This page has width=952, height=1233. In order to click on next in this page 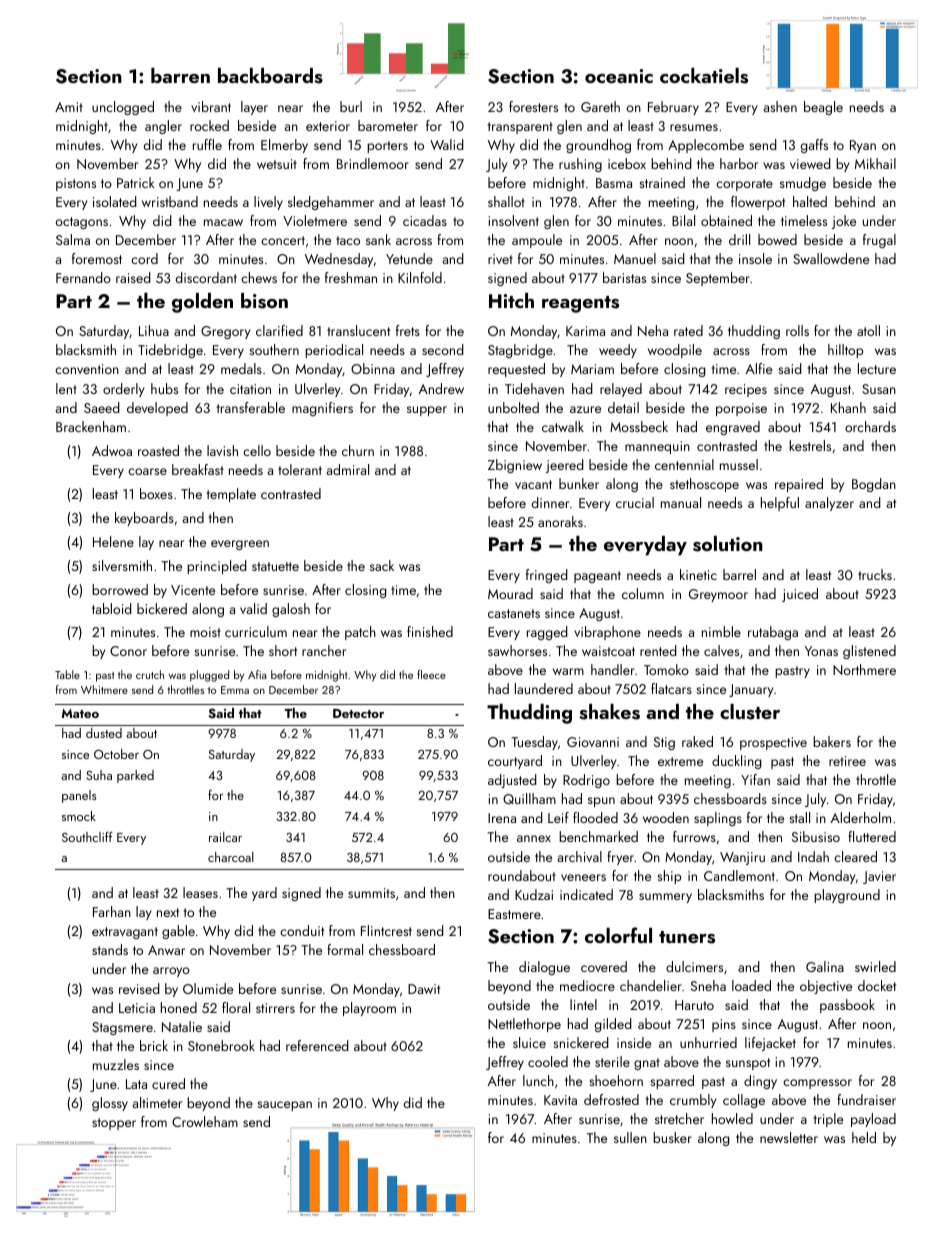, I will do `click(168, 912)`.
